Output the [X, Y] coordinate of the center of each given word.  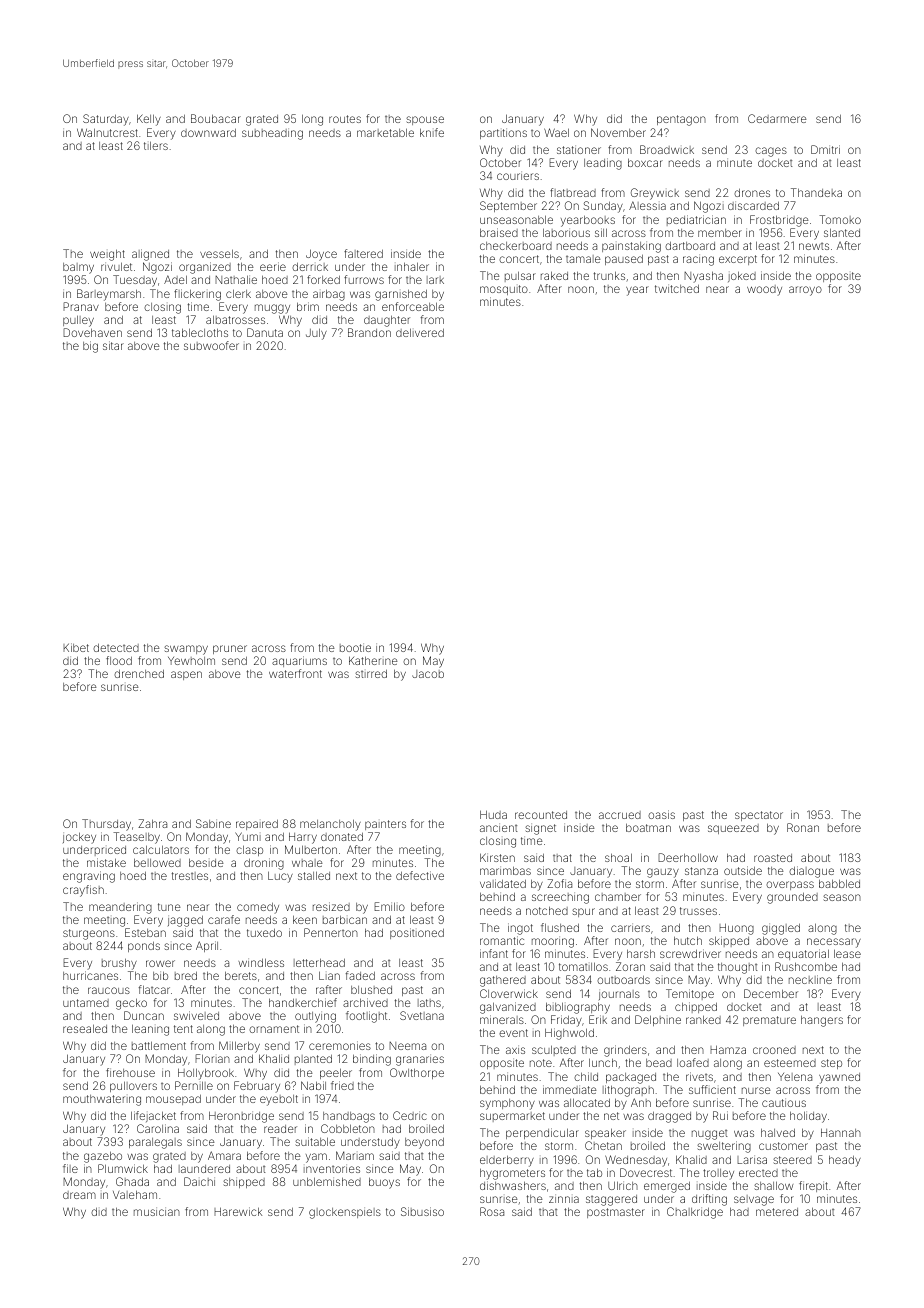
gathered [503, 981]
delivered [420, 332]
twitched [677, 288]
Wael [556, 132]
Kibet [76, 647]
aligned [150, 255]
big [90, 347]
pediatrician [696, 220]
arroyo [805, 291]
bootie [355, 647]
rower [160, 963]
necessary [834, 943]
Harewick [238, 1211]
